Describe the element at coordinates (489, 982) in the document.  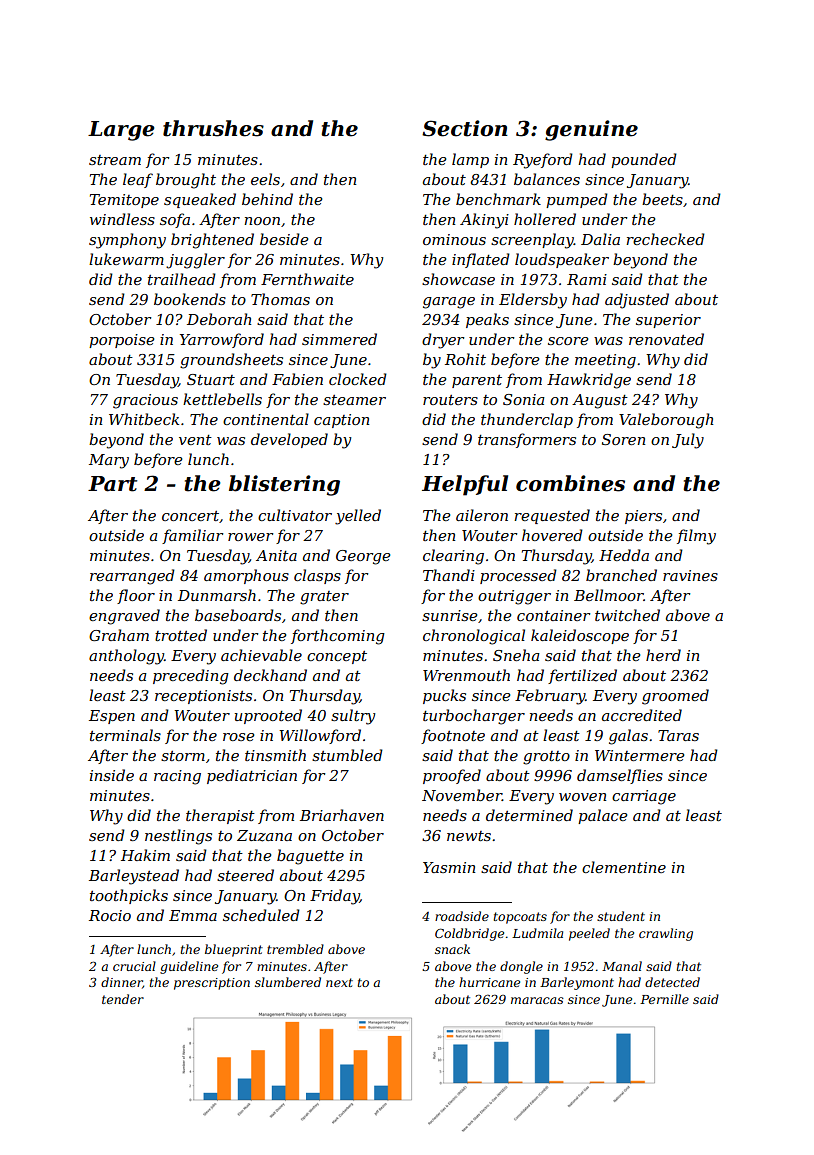
I see `hurricane` at that location.
